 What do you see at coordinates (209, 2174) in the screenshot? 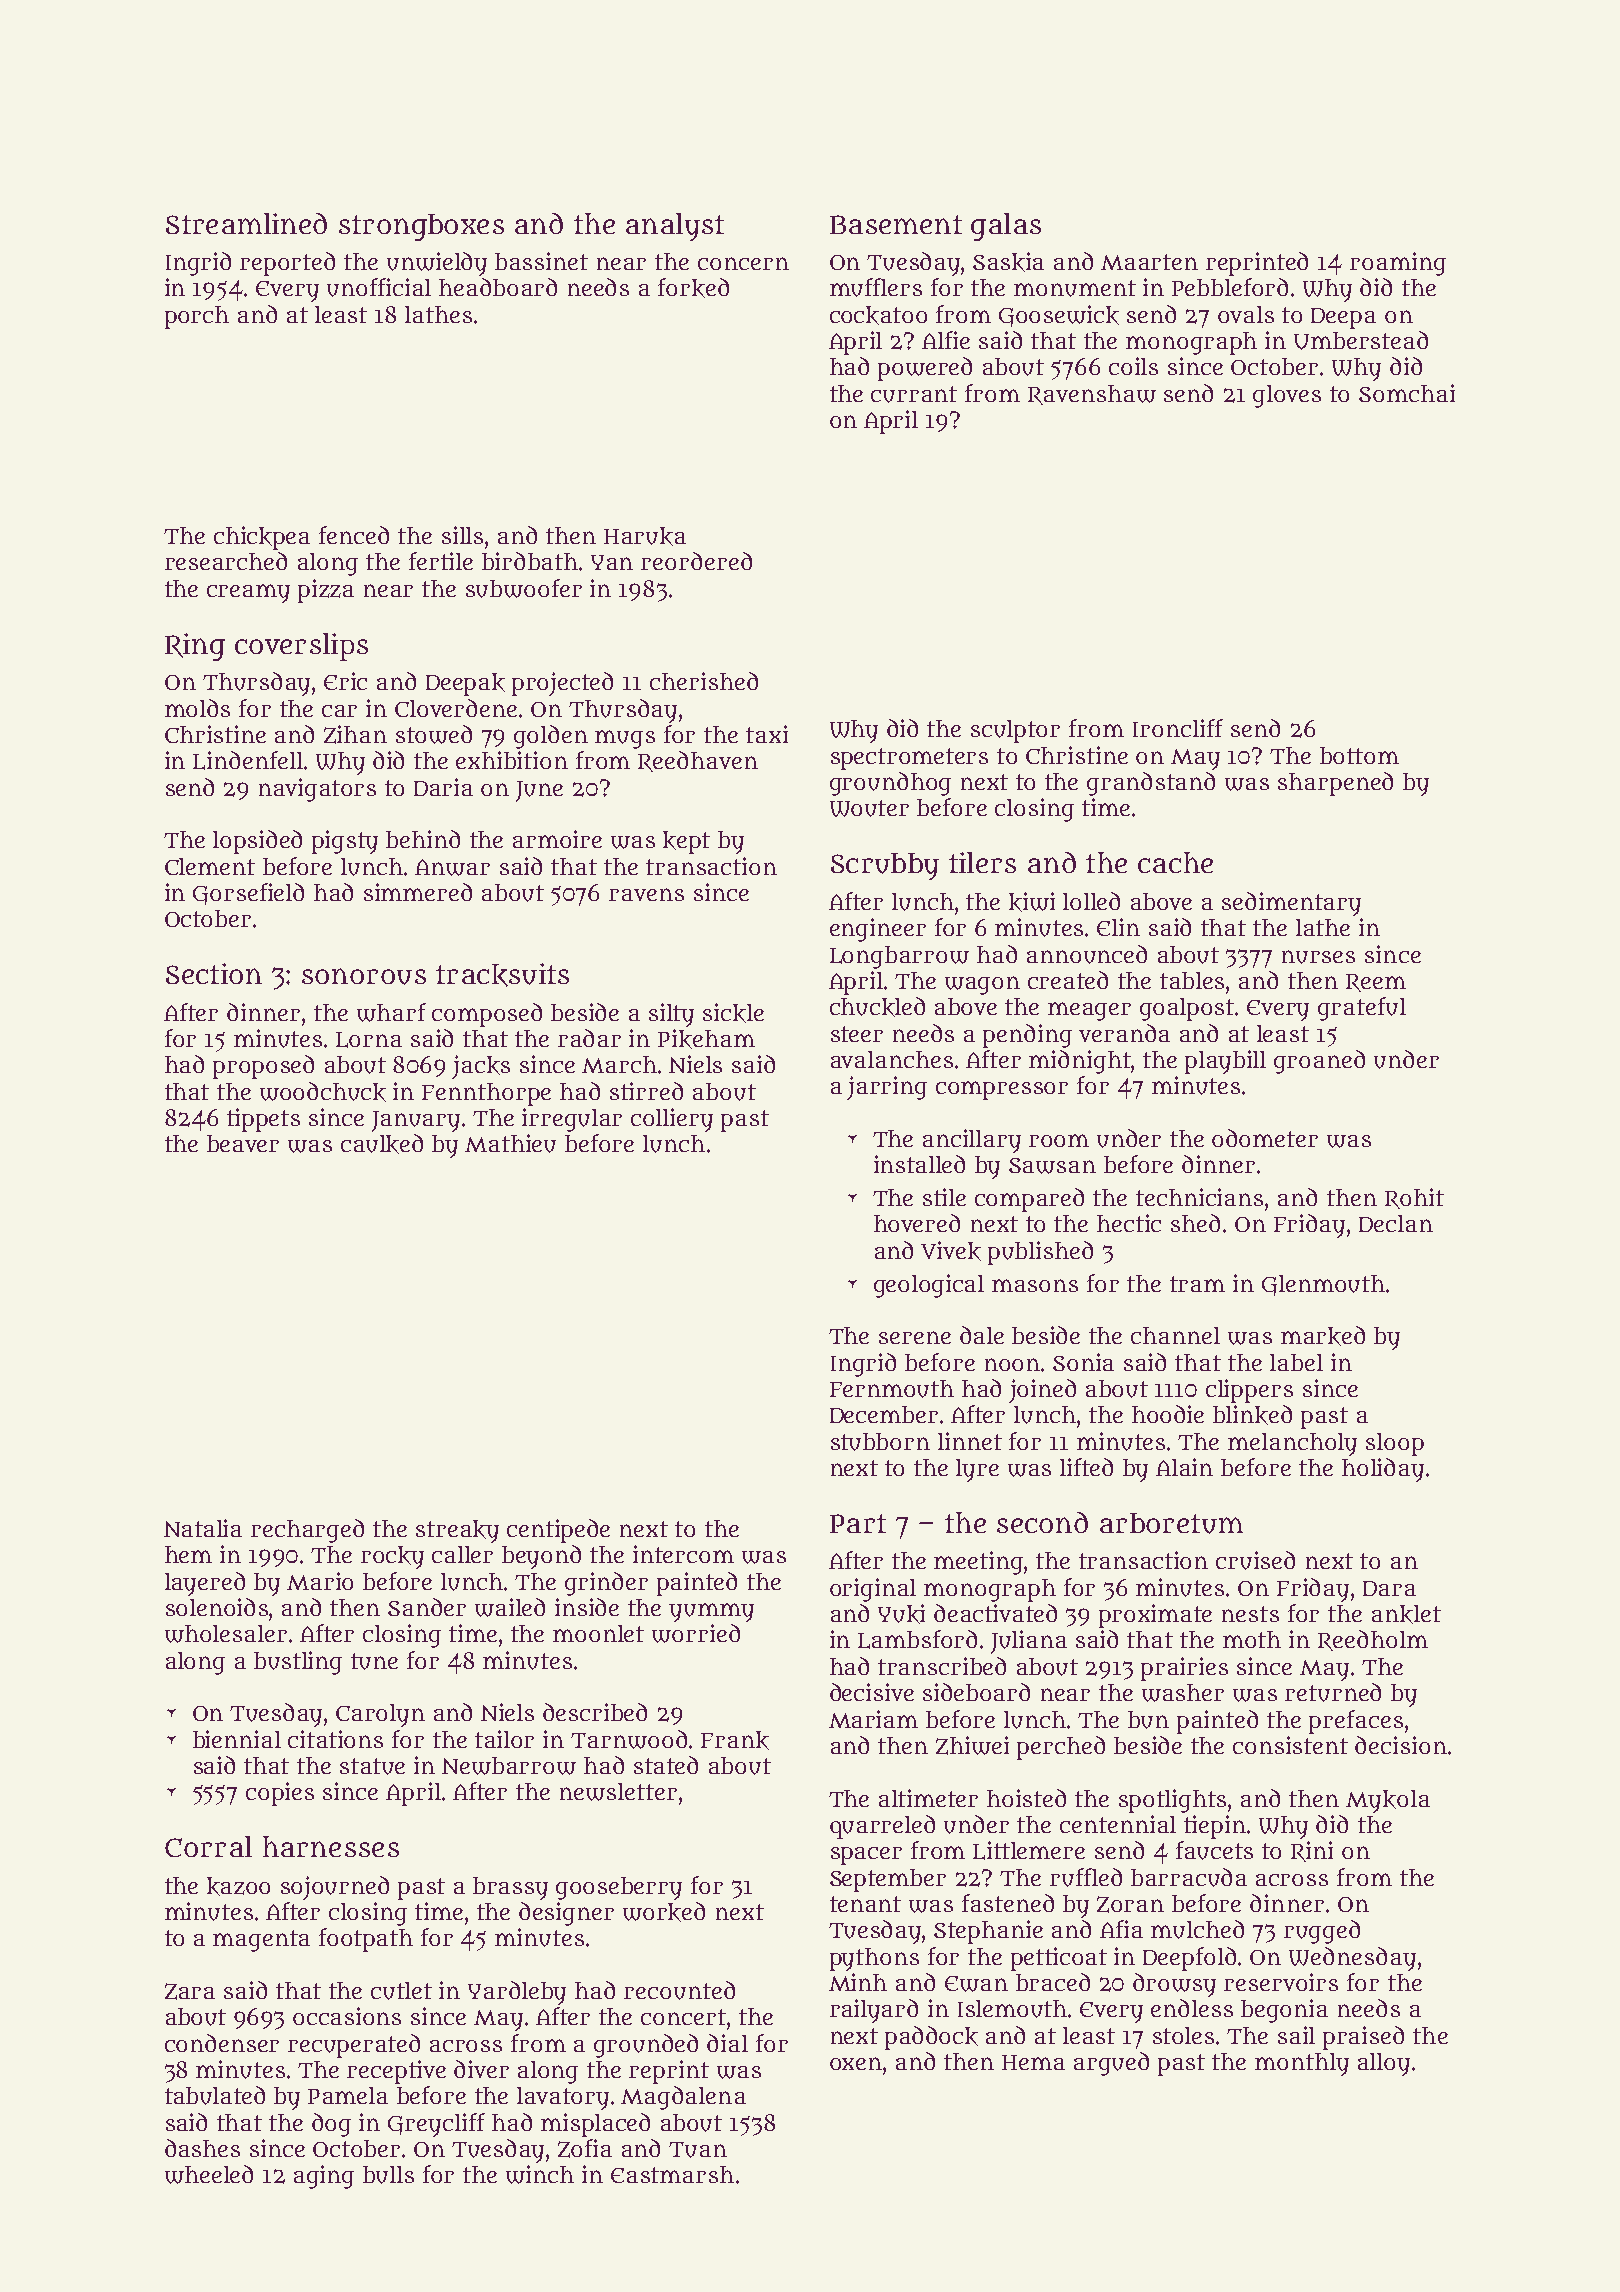
I see `wheeled` at bounding box center [209, 2174].
